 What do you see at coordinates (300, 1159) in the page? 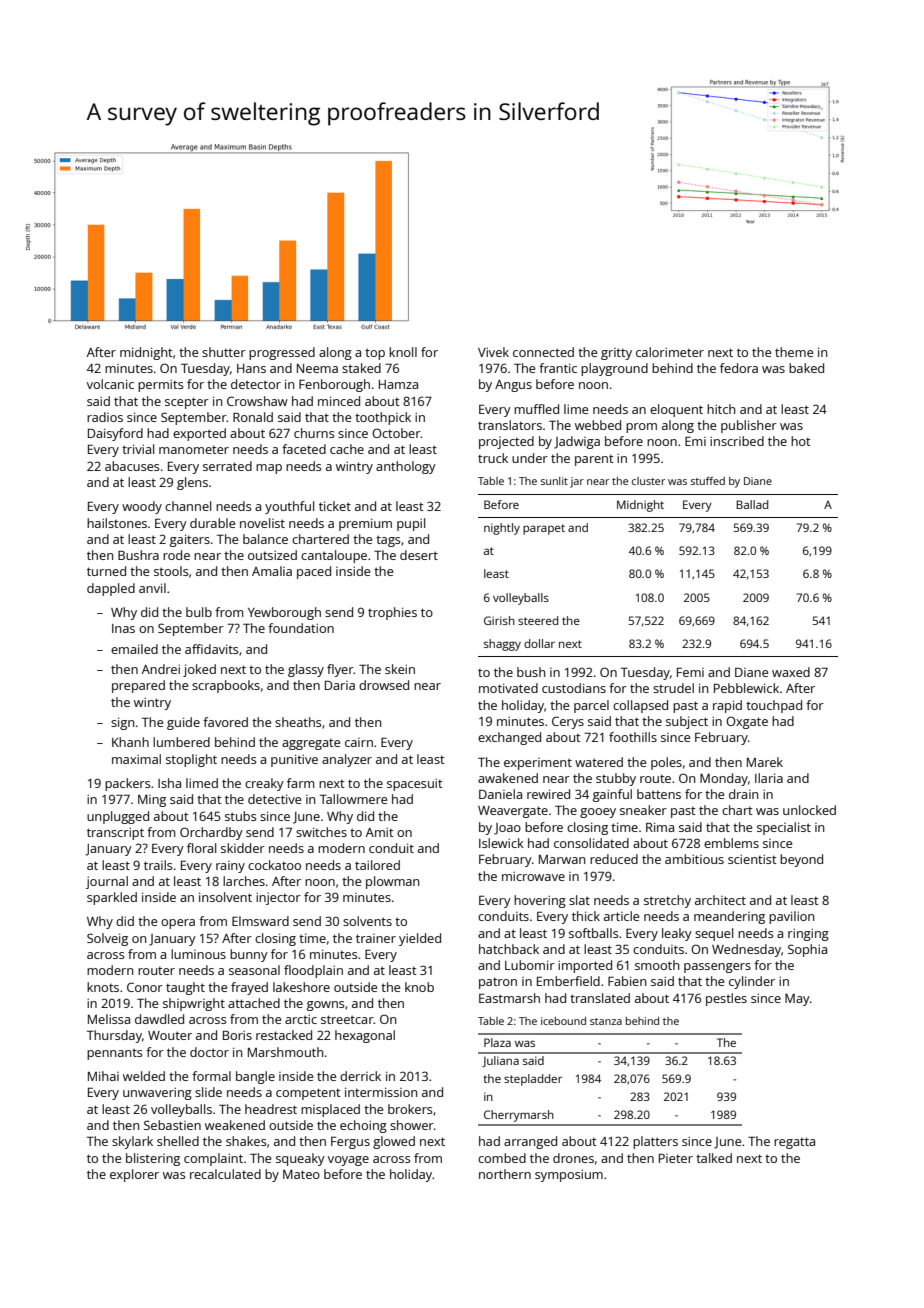
I see `squeaky` at bounding box center [300, 1159].
